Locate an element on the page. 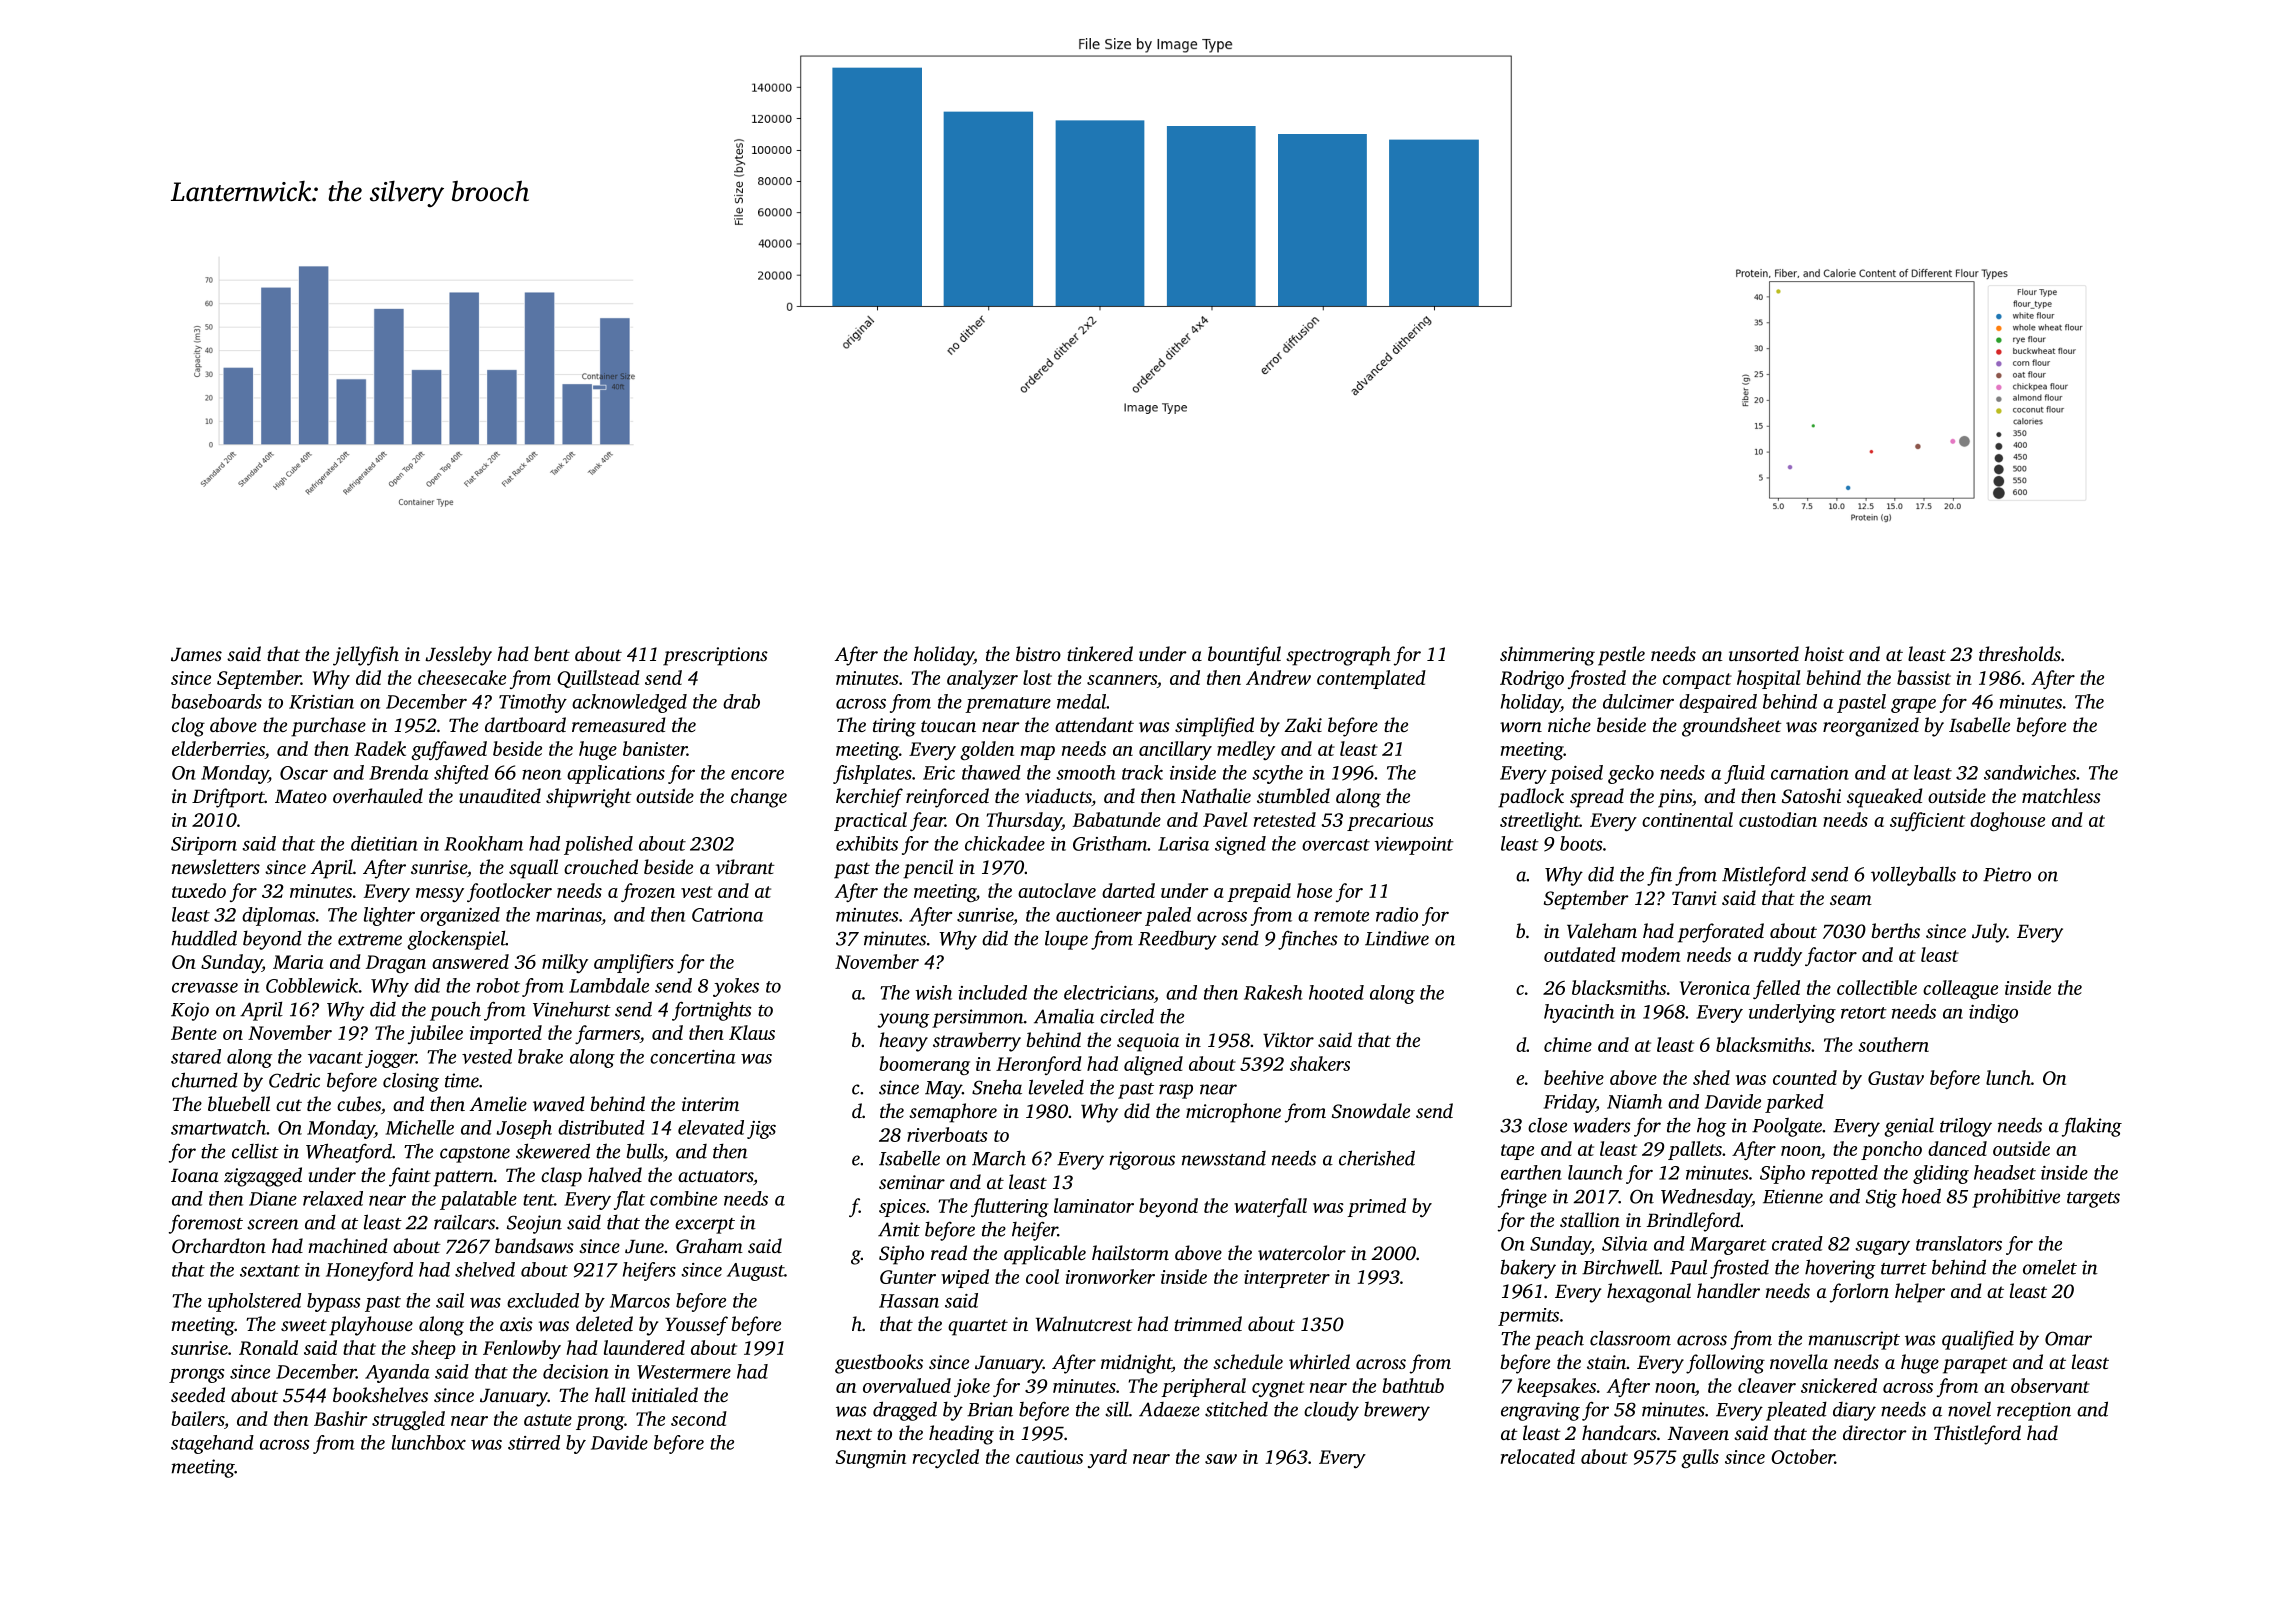 This image has width=2292, height=1620. Bashir is located at coordinates (340, 1418).
